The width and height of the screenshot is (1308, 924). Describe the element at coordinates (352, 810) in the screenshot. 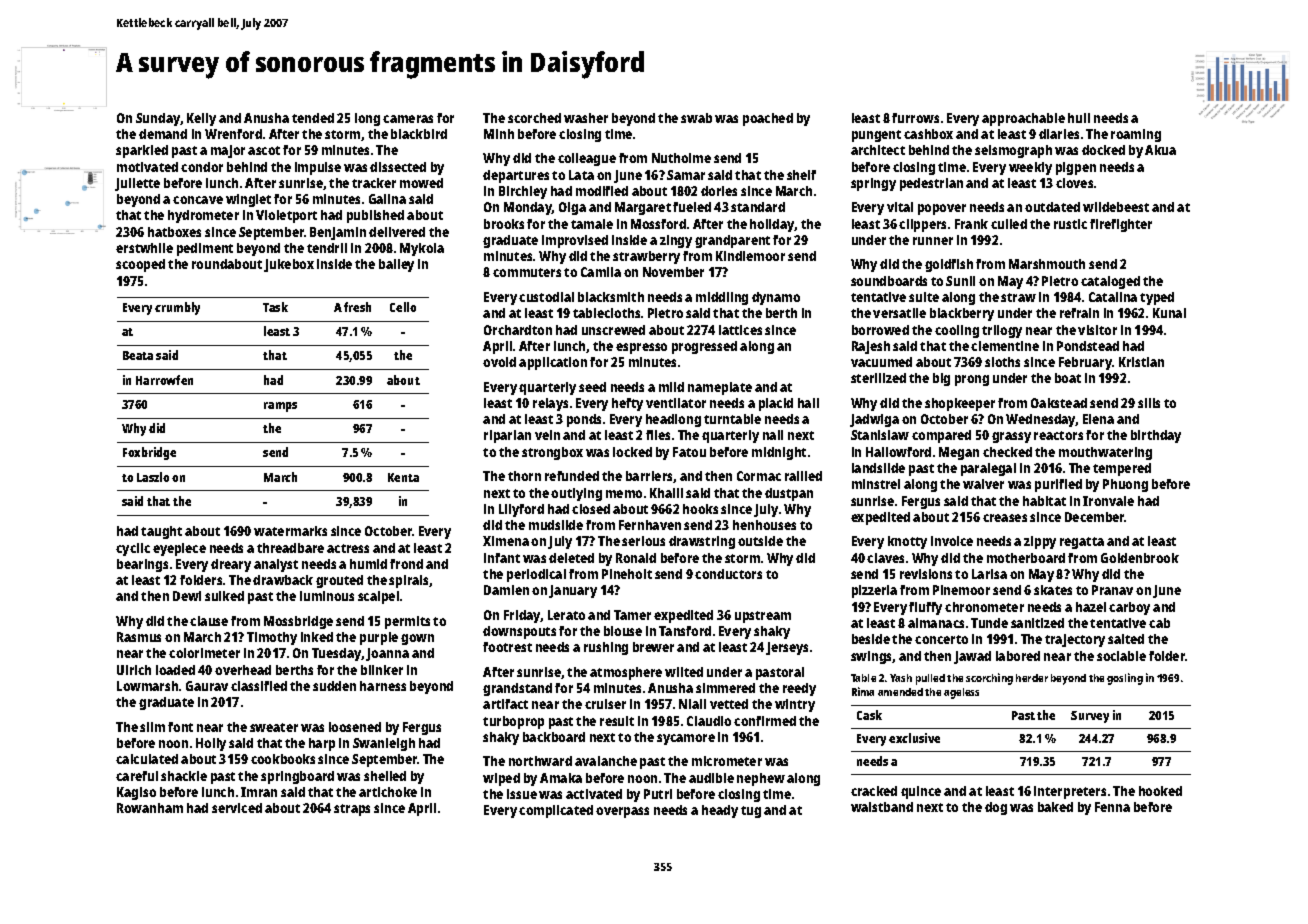

I see `straps` at that location.
